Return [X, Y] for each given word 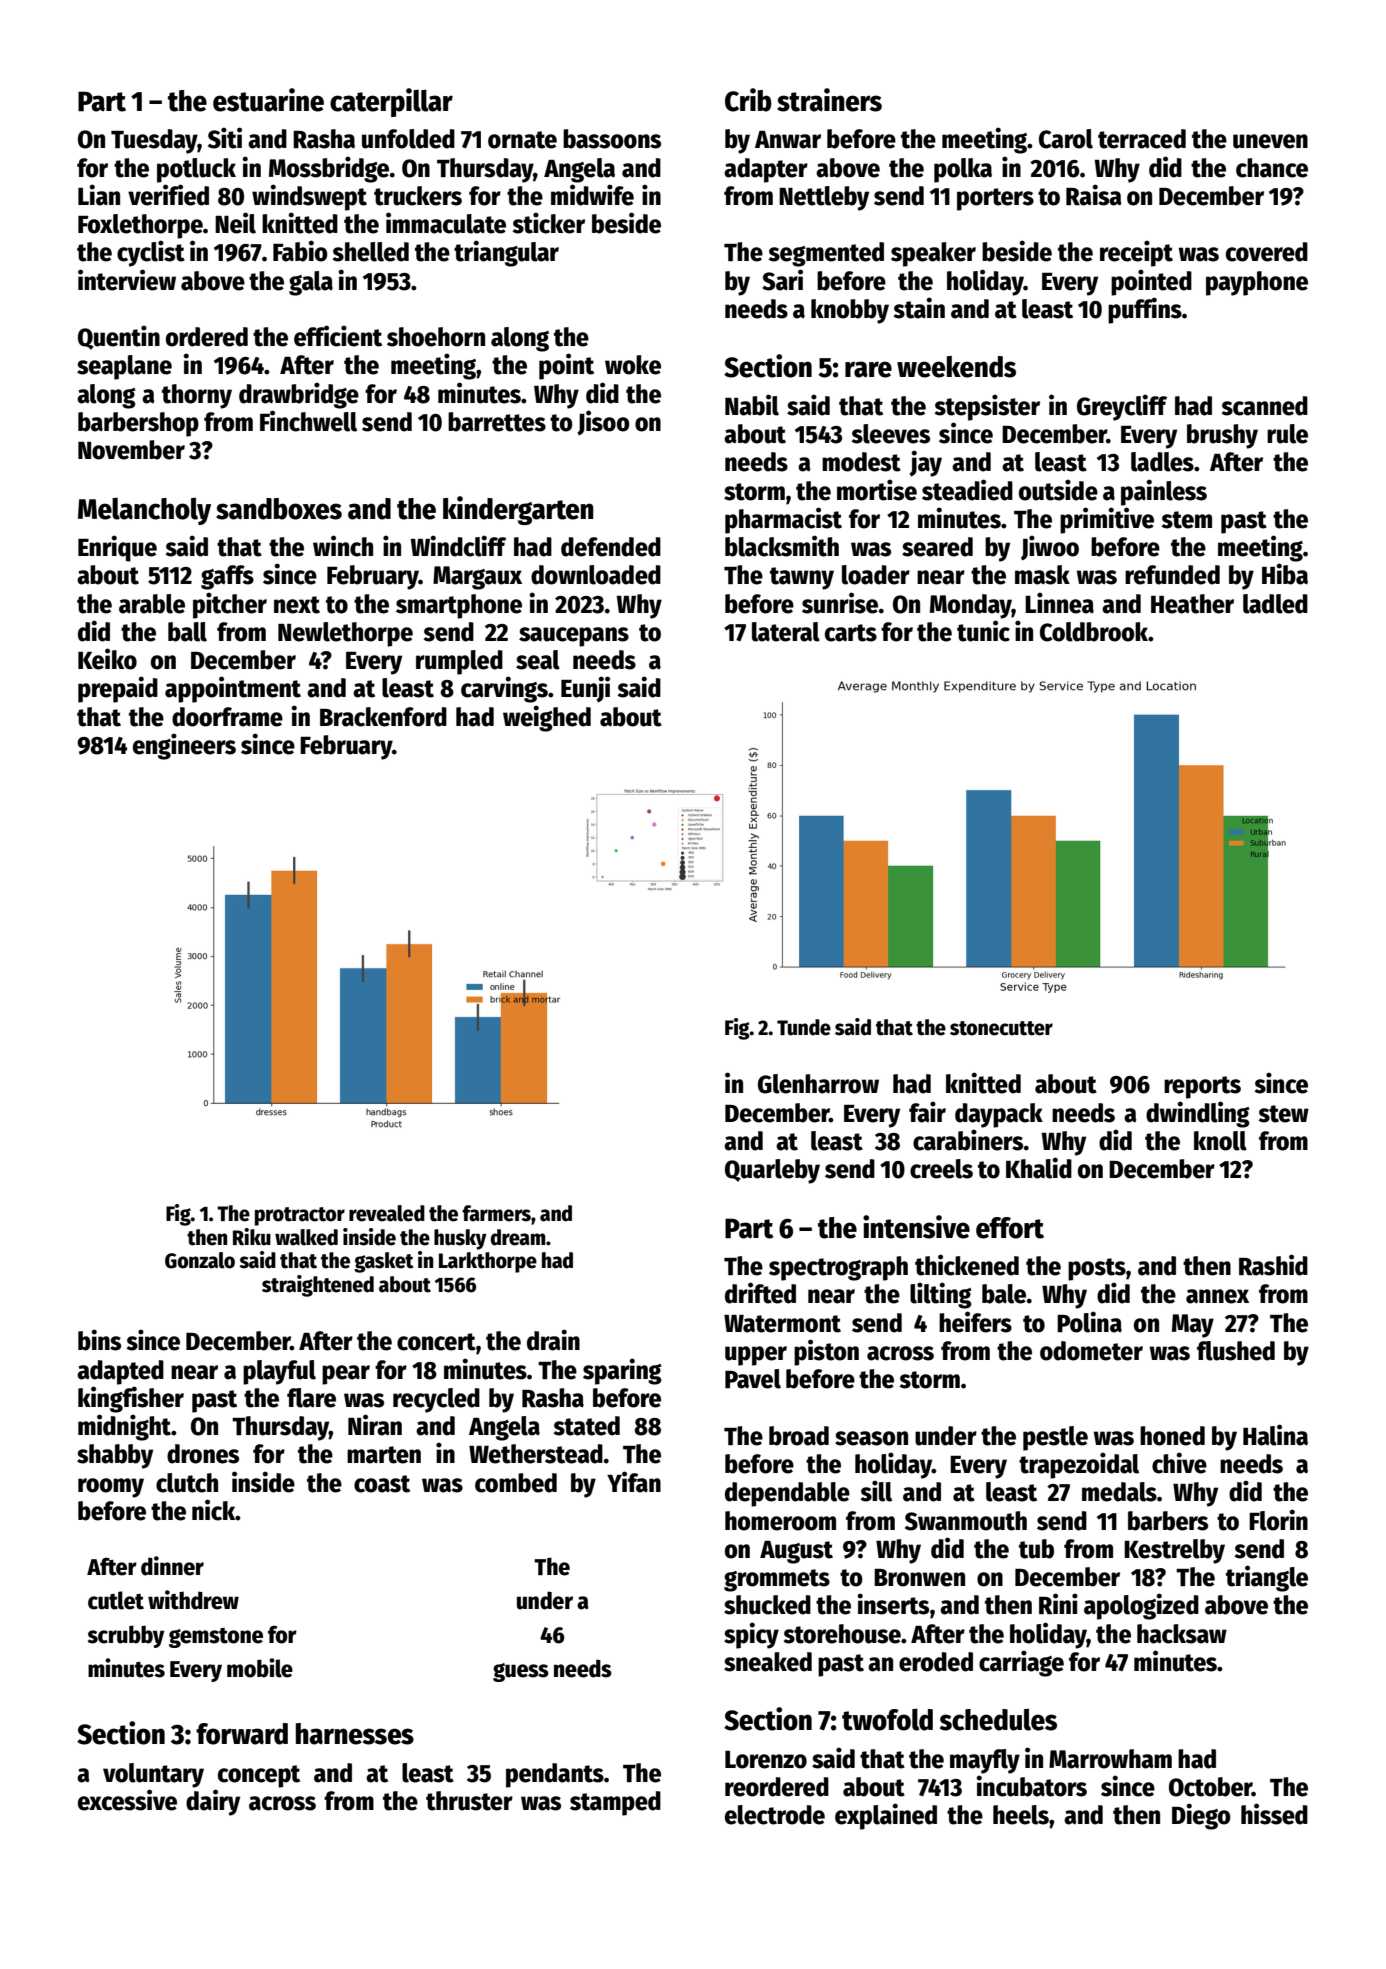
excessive [127, 1800]
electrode [775, 1815]
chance [1272, 168]
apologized [1141, 1606]
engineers [184, 746]
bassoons [612, 139]
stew [1283, 1114]
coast [382, 1484]
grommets [777, 1580]
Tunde [804, 1027]
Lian [99, 195]
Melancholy [144, 511]
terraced [1142, 139]
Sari [782, 280]
